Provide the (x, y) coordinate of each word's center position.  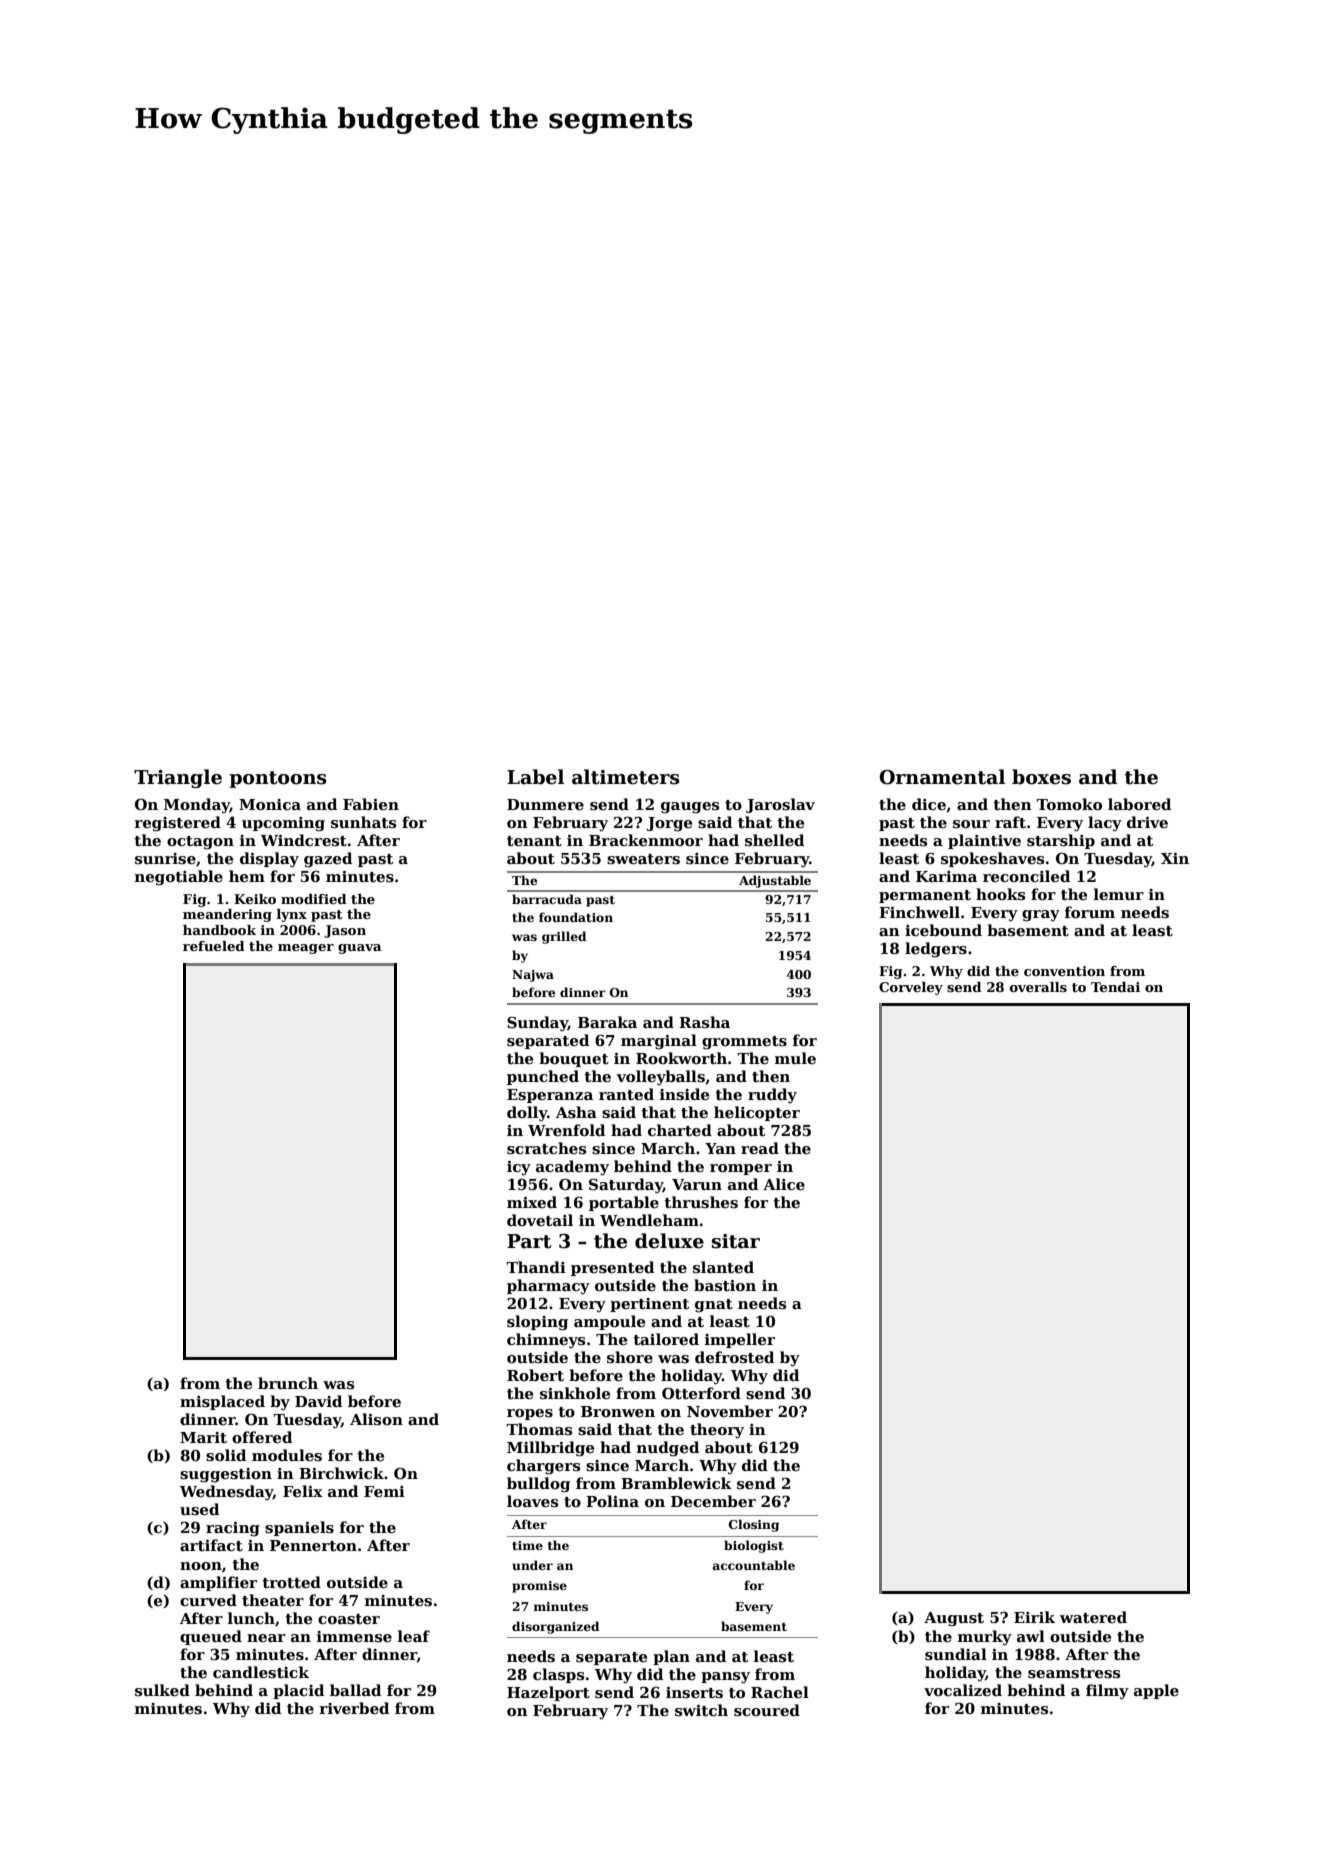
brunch (288, 1383)
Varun (697, 1184)
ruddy (772, 1095)
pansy (725, 1678)
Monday (197, 806)
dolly (527, 1113)
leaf (414, 1636)
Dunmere (545, 804)
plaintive (984, 841)
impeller (740, 1340)
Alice (784, 1184)
